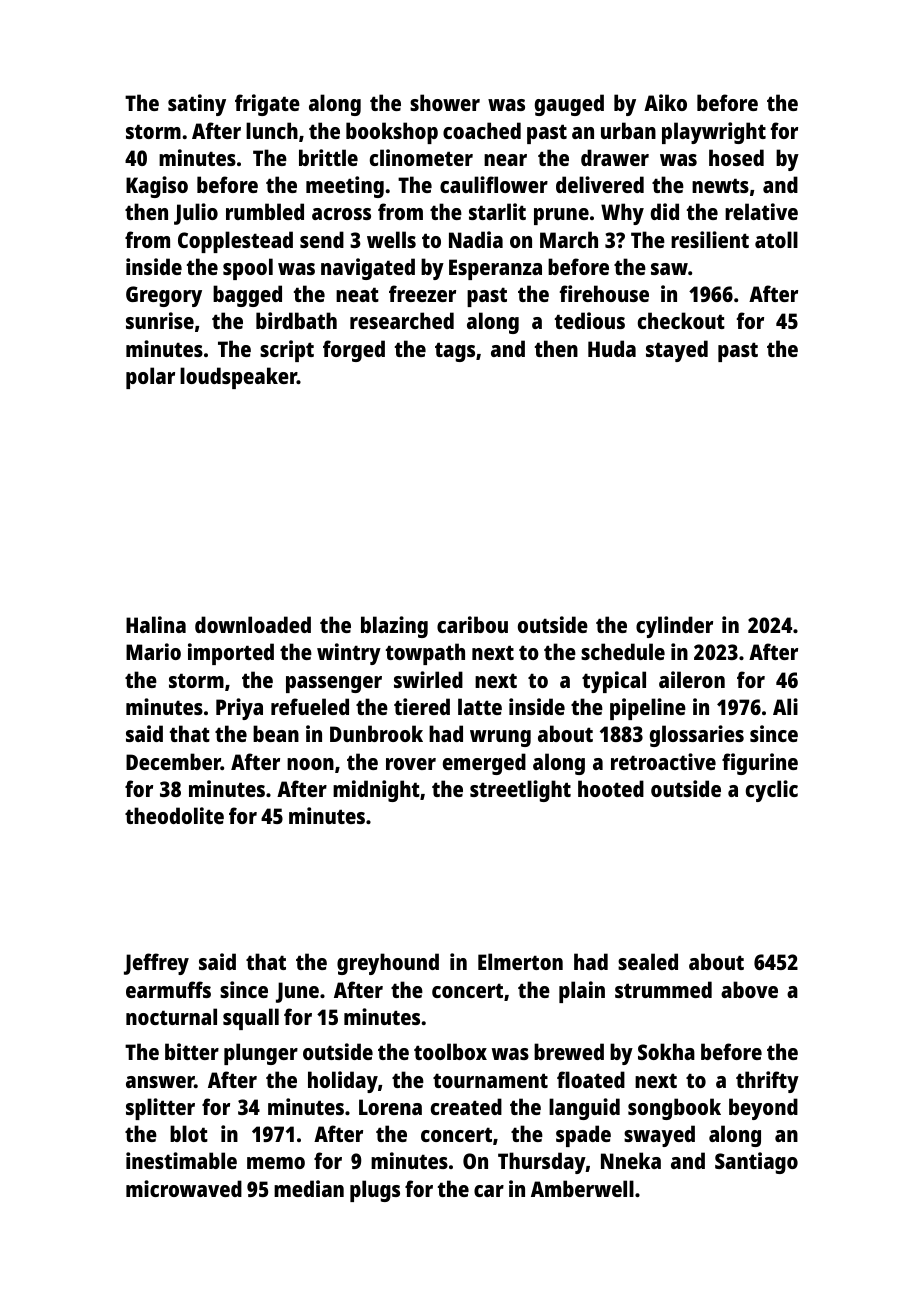 Image resolution: width=924 pixels, height=1311 pixels. Describe the element at coordinates (247, 296) in the page. I see `bagged` at that location.
